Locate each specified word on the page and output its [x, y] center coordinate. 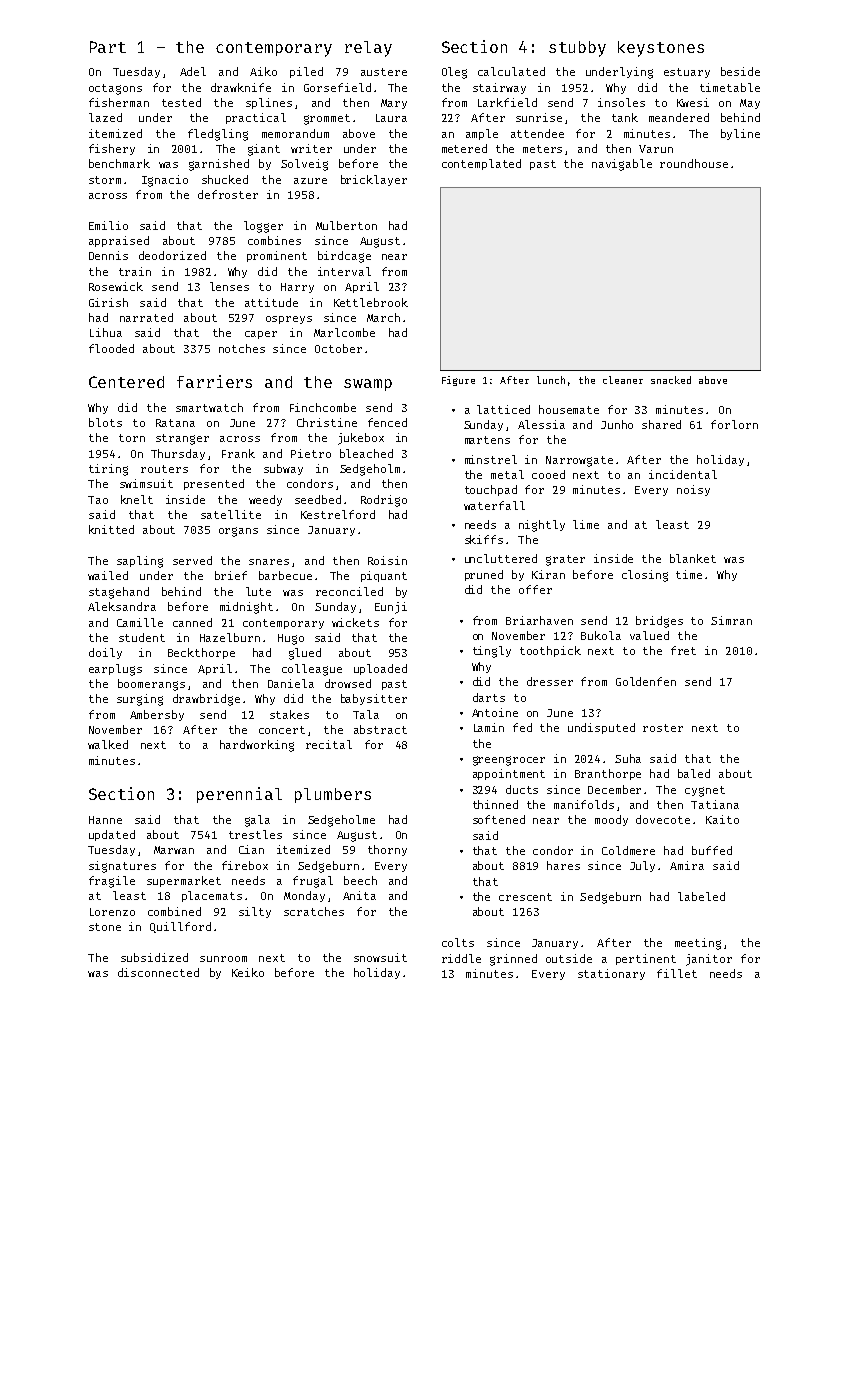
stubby [577, 49]
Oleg [454, 73]
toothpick [550, 651]
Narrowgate [579, 461]
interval [344, 271]
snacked [671, 380]
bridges [659, 622]
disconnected [158, 972]
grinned [513, 960]
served [192, 560]
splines [269, 103]
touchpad [491, 490]
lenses [229, 286]
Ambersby [157, 715]
